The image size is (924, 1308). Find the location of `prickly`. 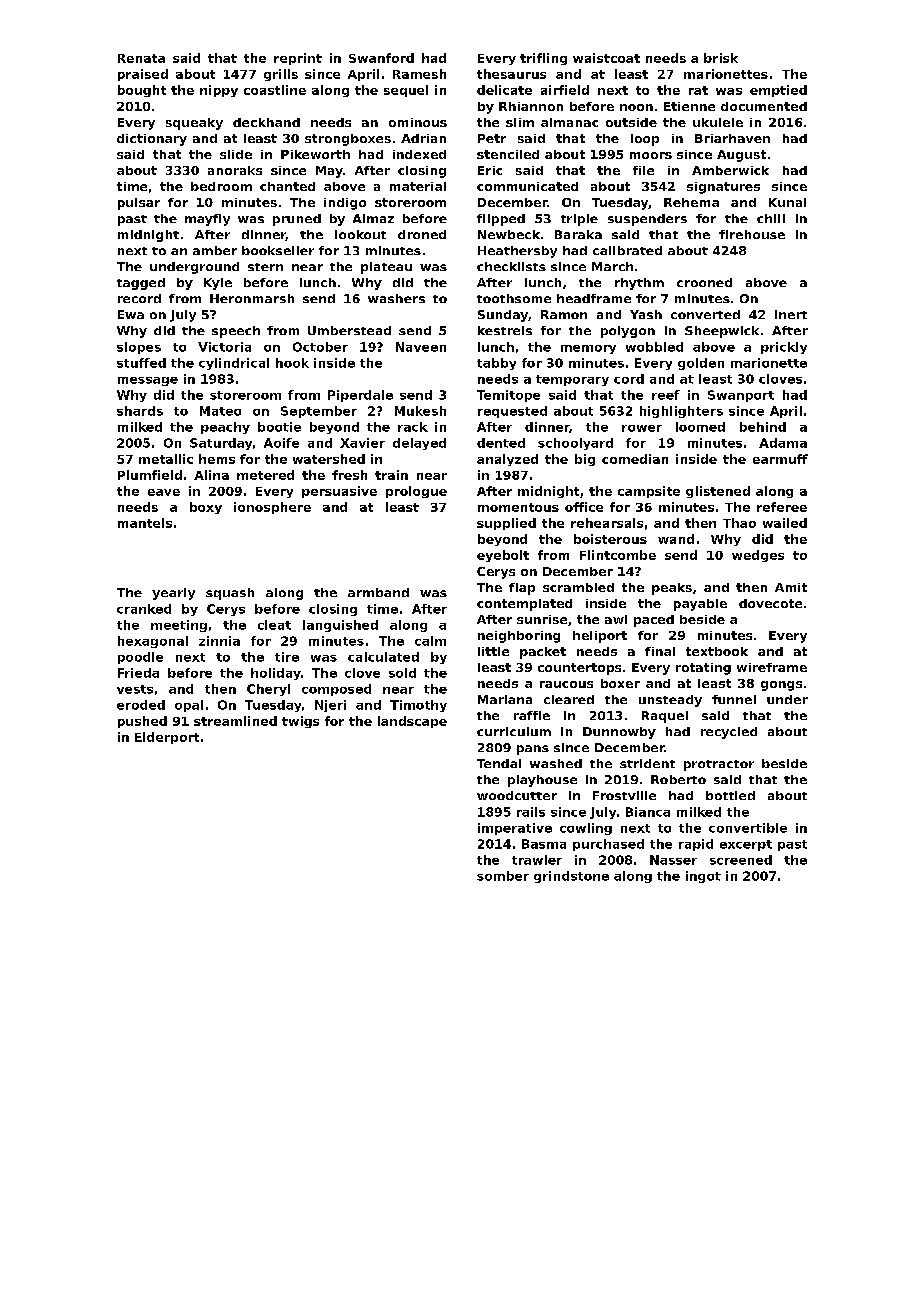

prickly is located at coordinates (784, 348).
